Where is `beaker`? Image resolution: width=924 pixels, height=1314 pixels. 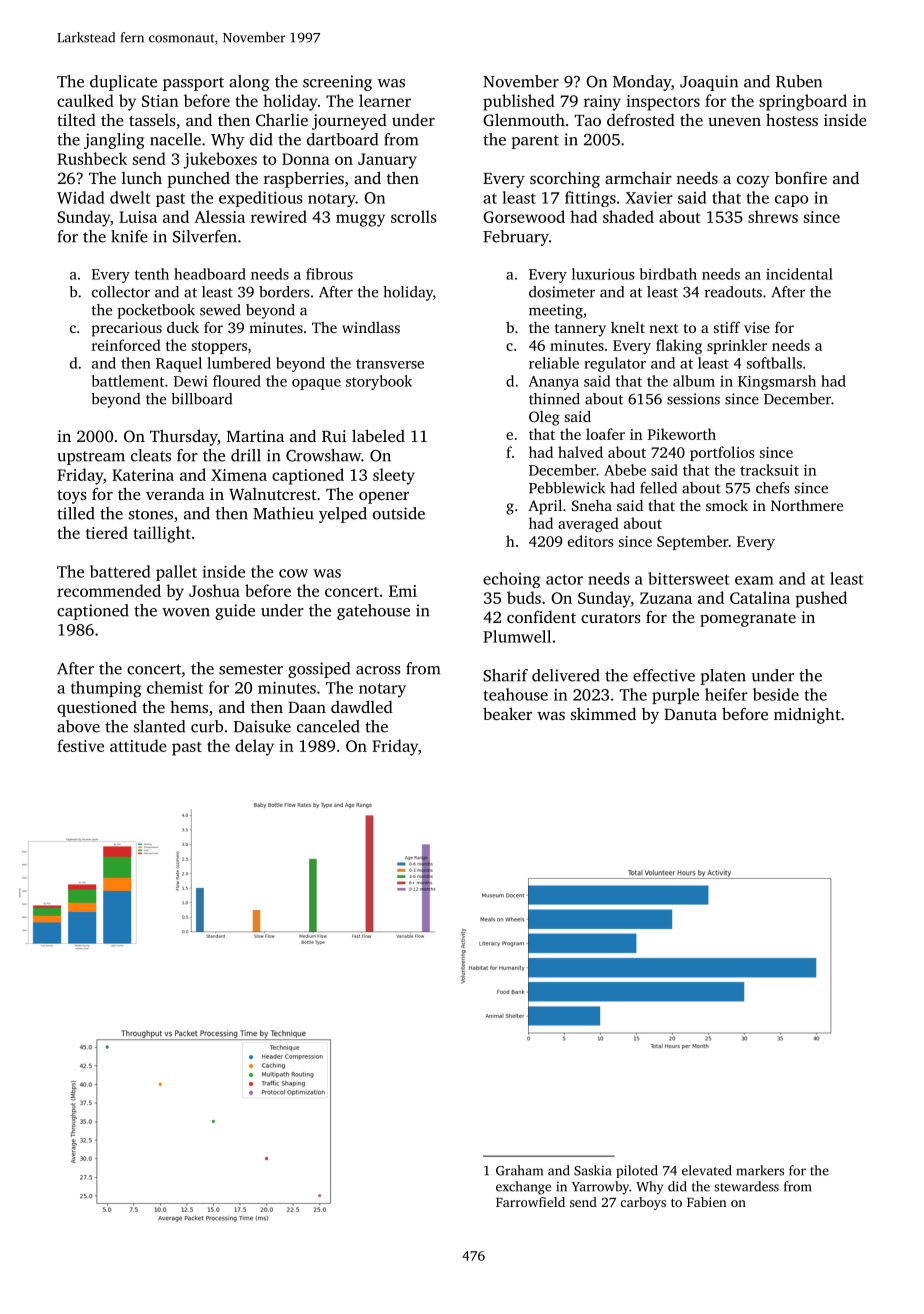
beaker is located at coordinates (507, 713).
